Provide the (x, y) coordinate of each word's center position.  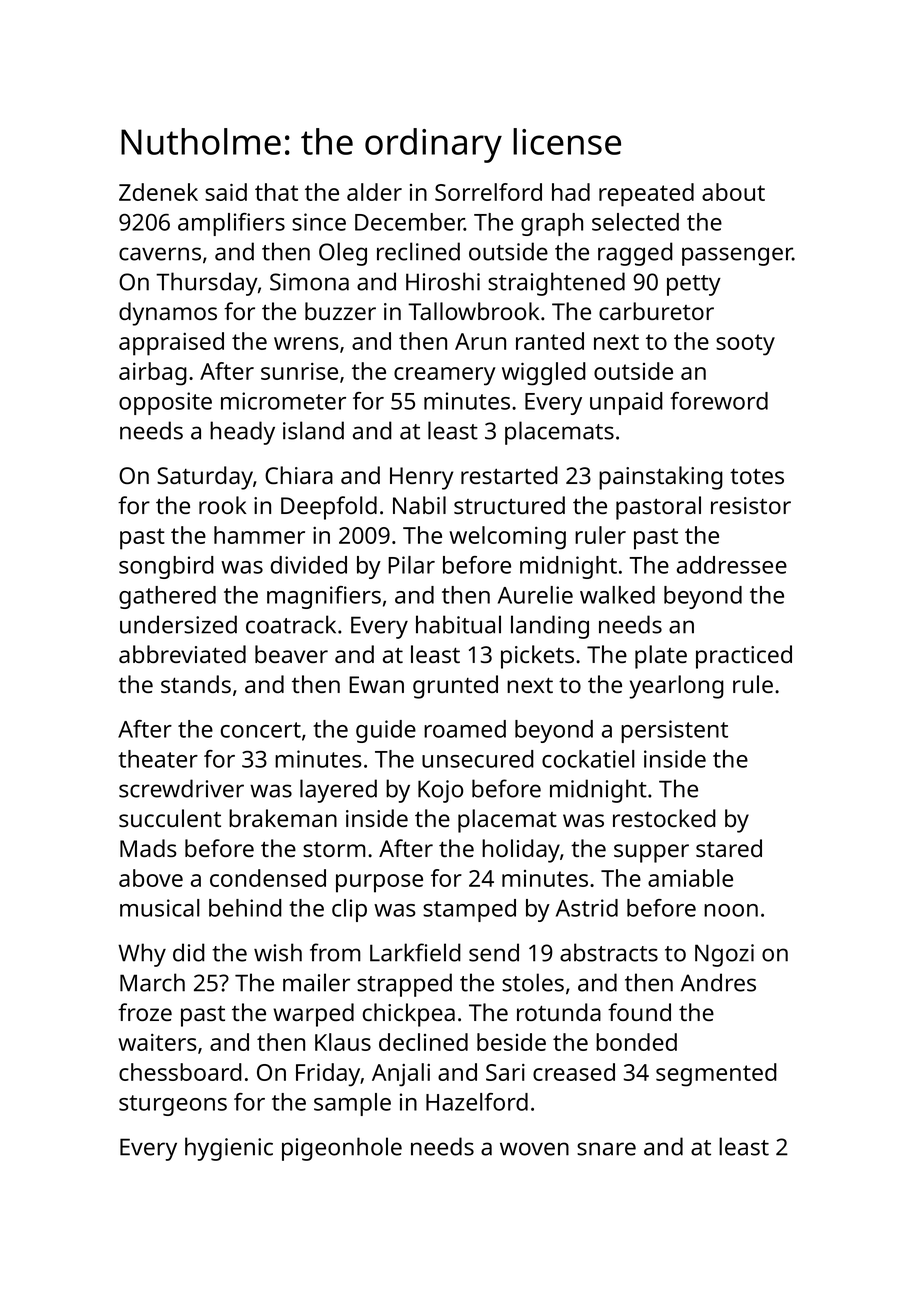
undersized (178, 624)
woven (534, 1149)
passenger (737, 256)
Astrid (587, 908)
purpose (379, 883)
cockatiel (588, 759)
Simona (309, 282)
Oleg (343, 254)
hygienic (229, 1149)
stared (729, 848)
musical (160, 908)
